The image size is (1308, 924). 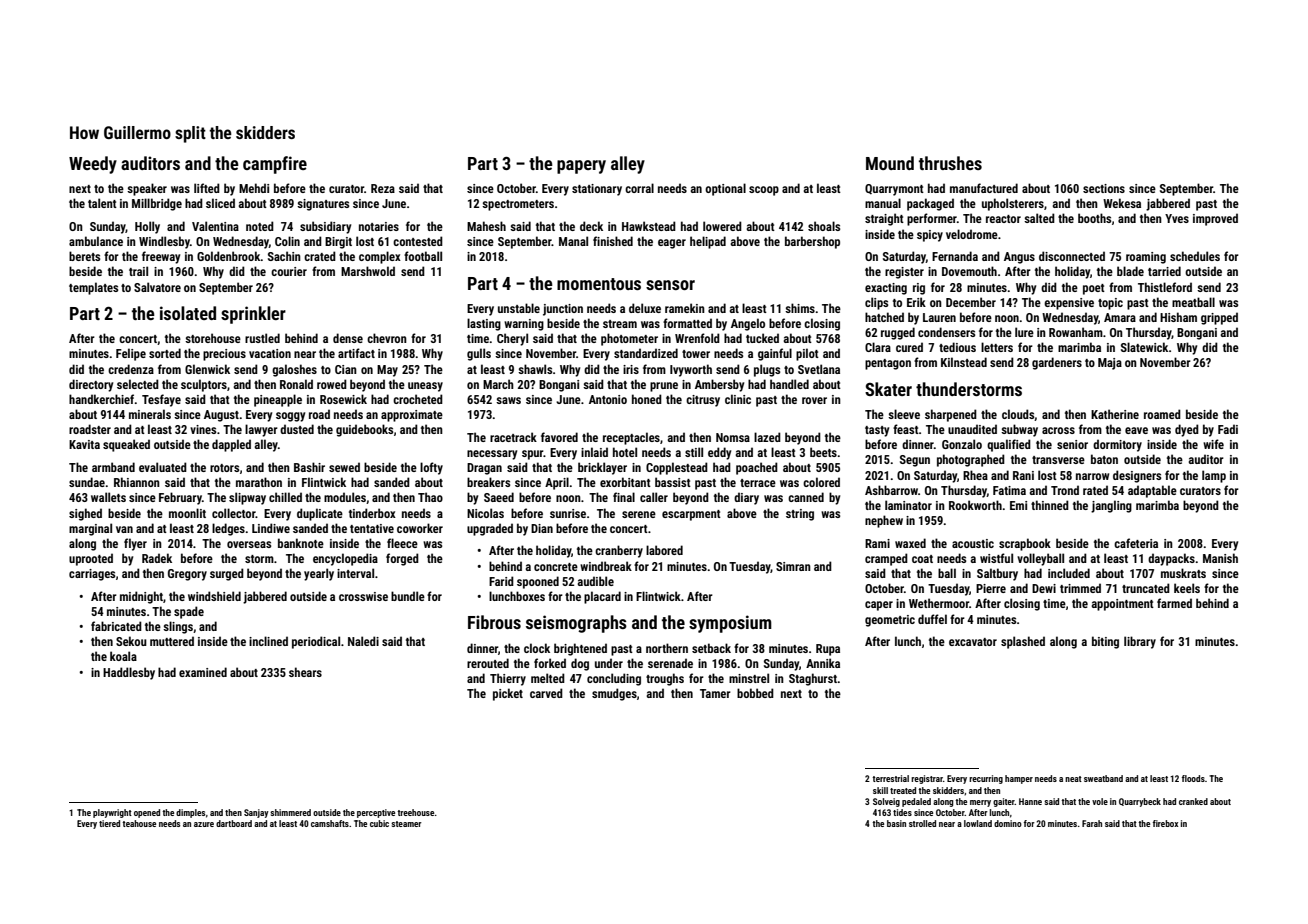 I want to click on Slatewick, so click(x=1144, y=347).
